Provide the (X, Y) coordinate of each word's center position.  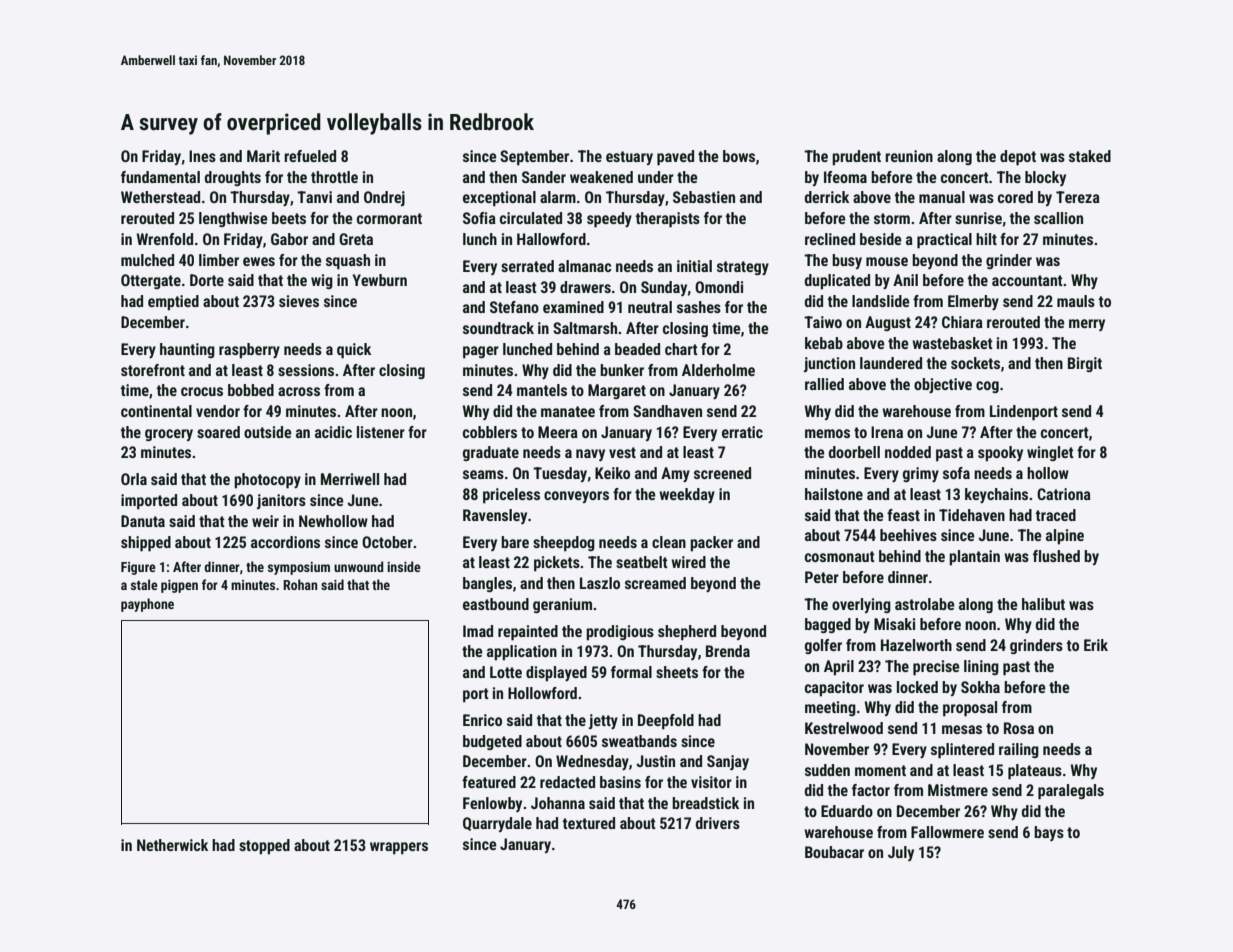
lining (981, 667)
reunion (909, 156)
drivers (718, 823)
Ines (202, 156)
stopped (264, 847)
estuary (629, 158)
